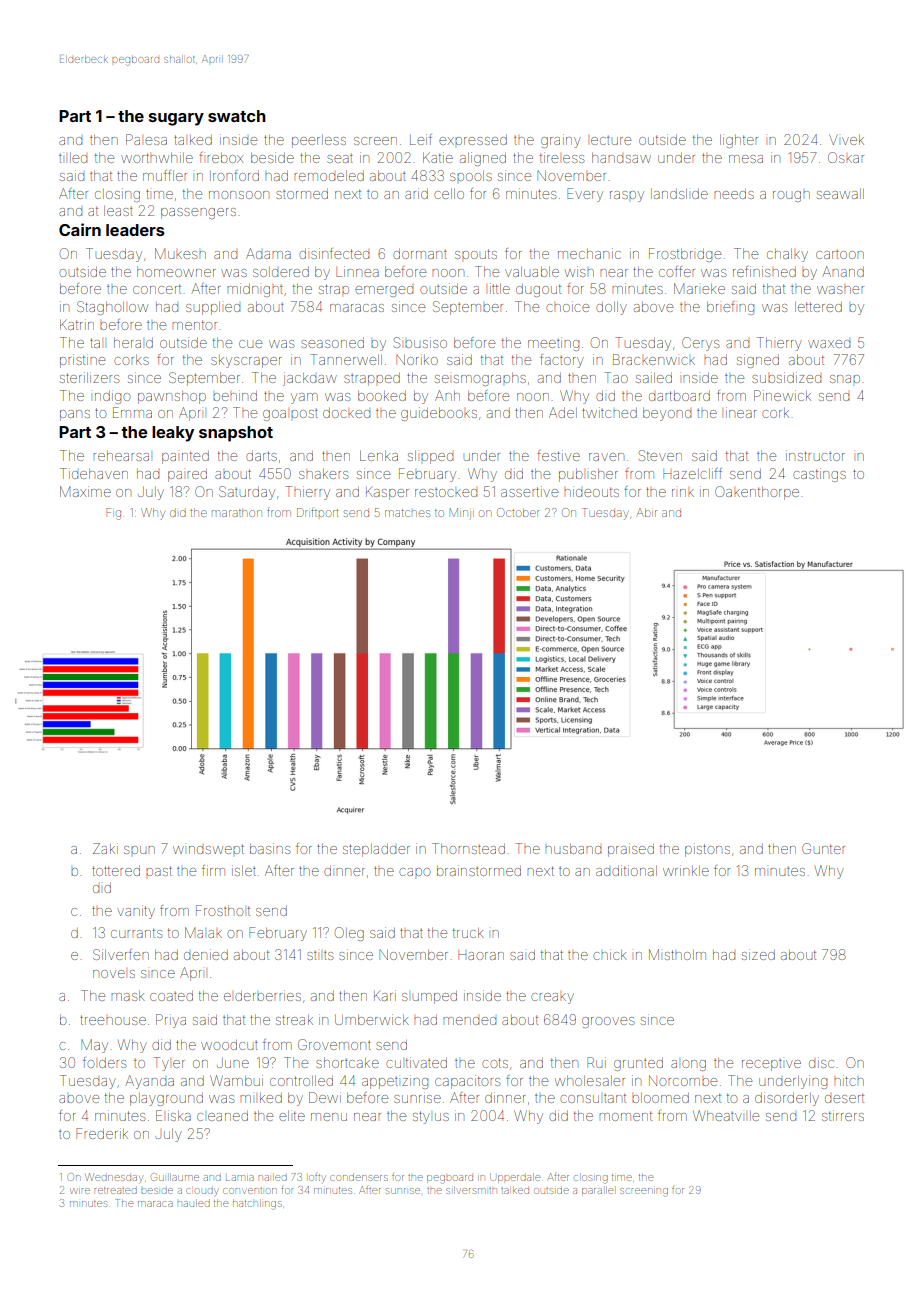  I want to click on Zaki, so click(105, 848).
